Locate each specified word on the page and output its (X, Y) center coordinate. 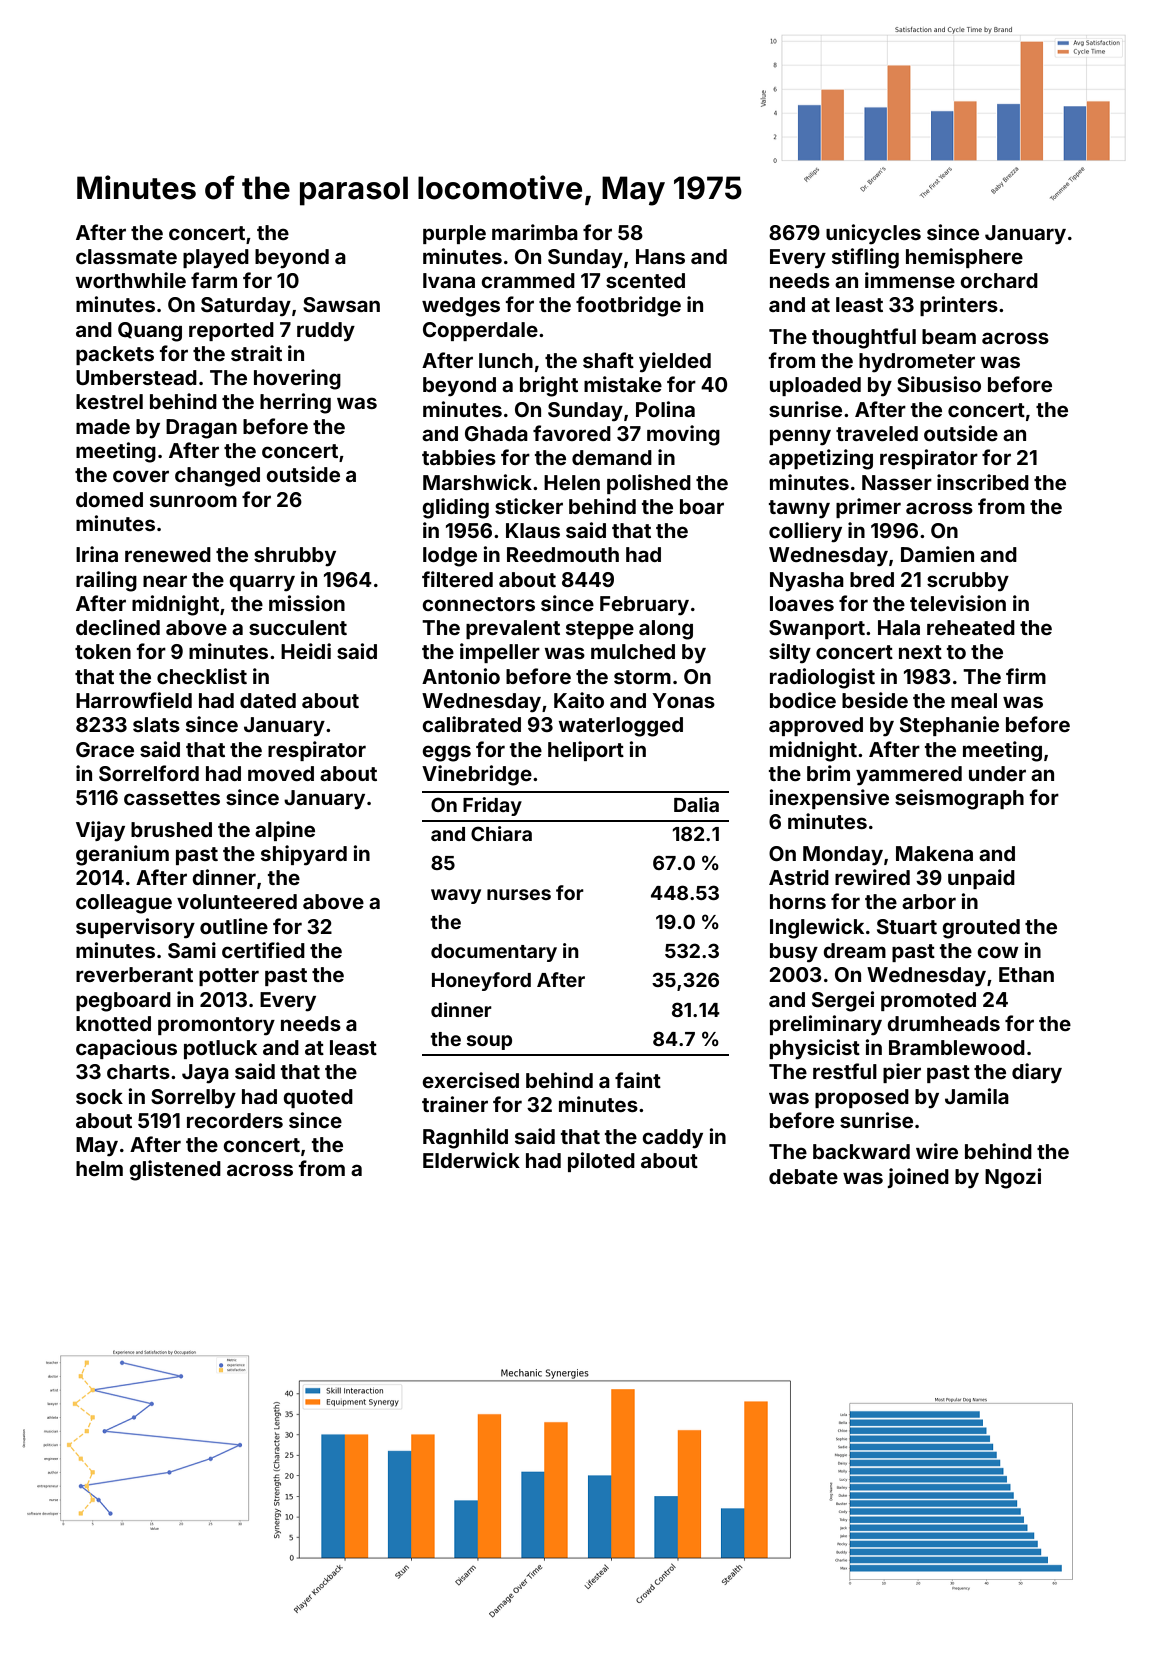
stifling (865, 258)
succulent (298, 627)
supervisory (135, 928)
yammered (909, 776)
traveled (877, 433)
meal (974, 700)
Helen (572, 482)
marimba (535, 232)
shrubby (295, 557)
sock (99, 1096)
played (216, 259)
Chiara (501, 833)
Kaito (579, 700)
